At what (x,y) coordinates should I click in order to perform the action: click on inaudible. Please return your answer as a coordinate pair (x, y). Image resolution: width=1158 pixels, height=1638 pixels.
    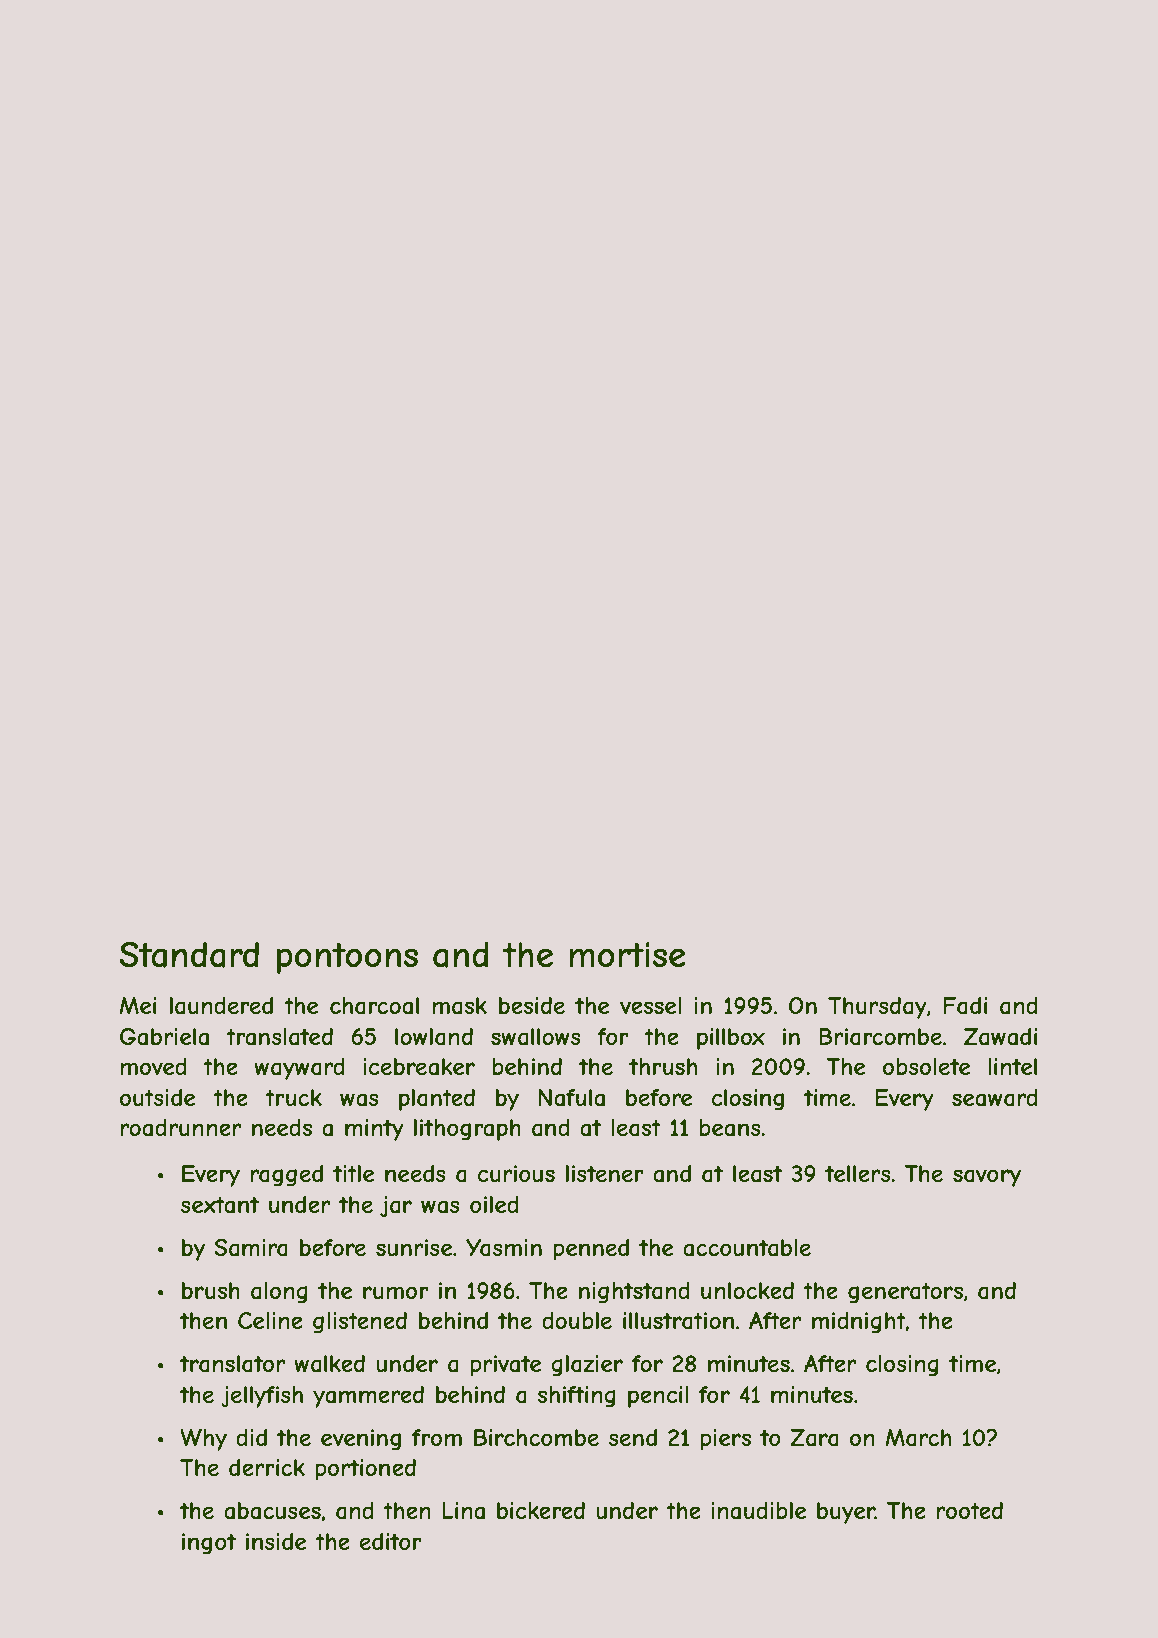
    Looking at the image, I should click on (758, 1511).
